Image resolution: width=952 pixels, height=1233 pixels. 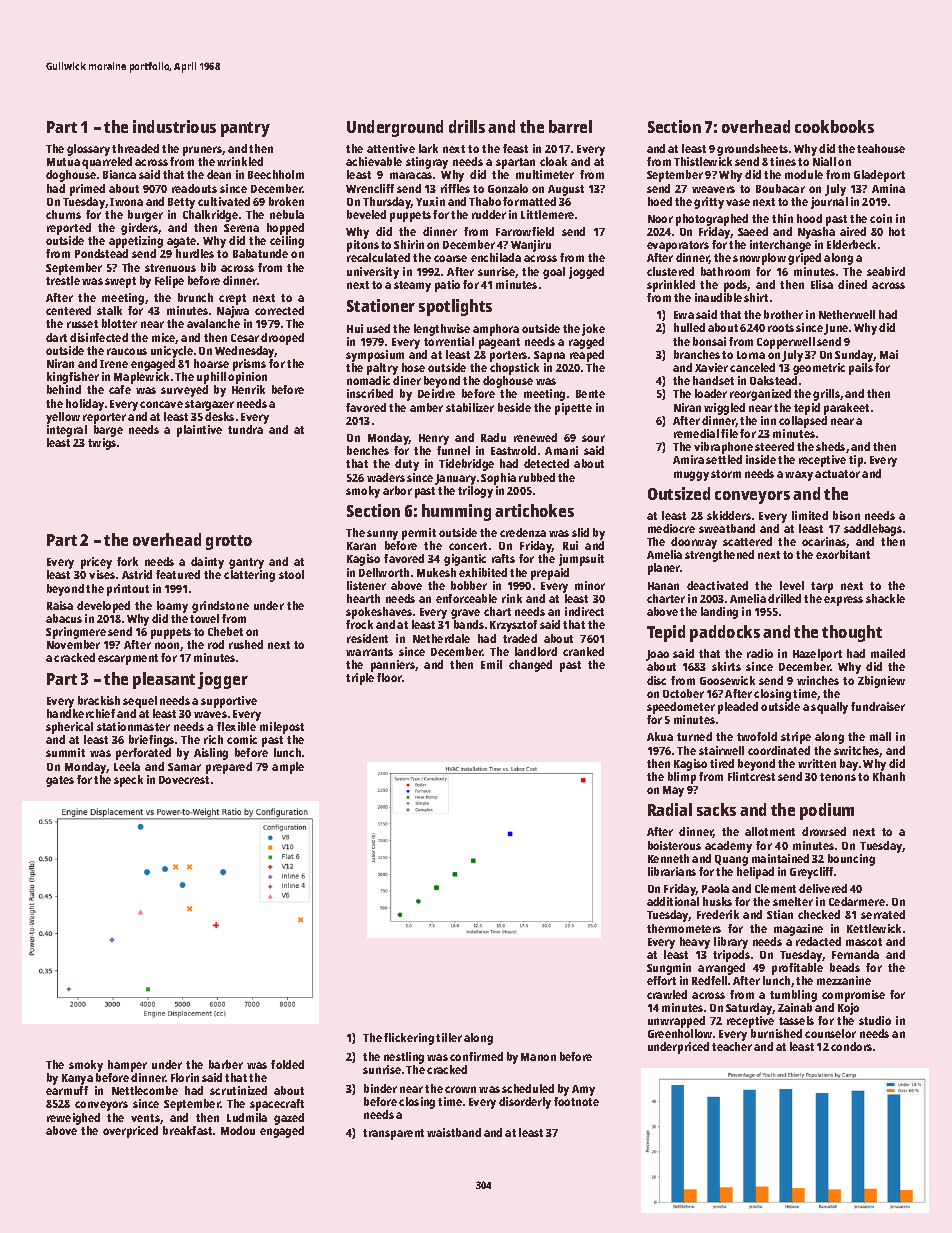 I want to click on hamper, so click(x=127, y=1066).
